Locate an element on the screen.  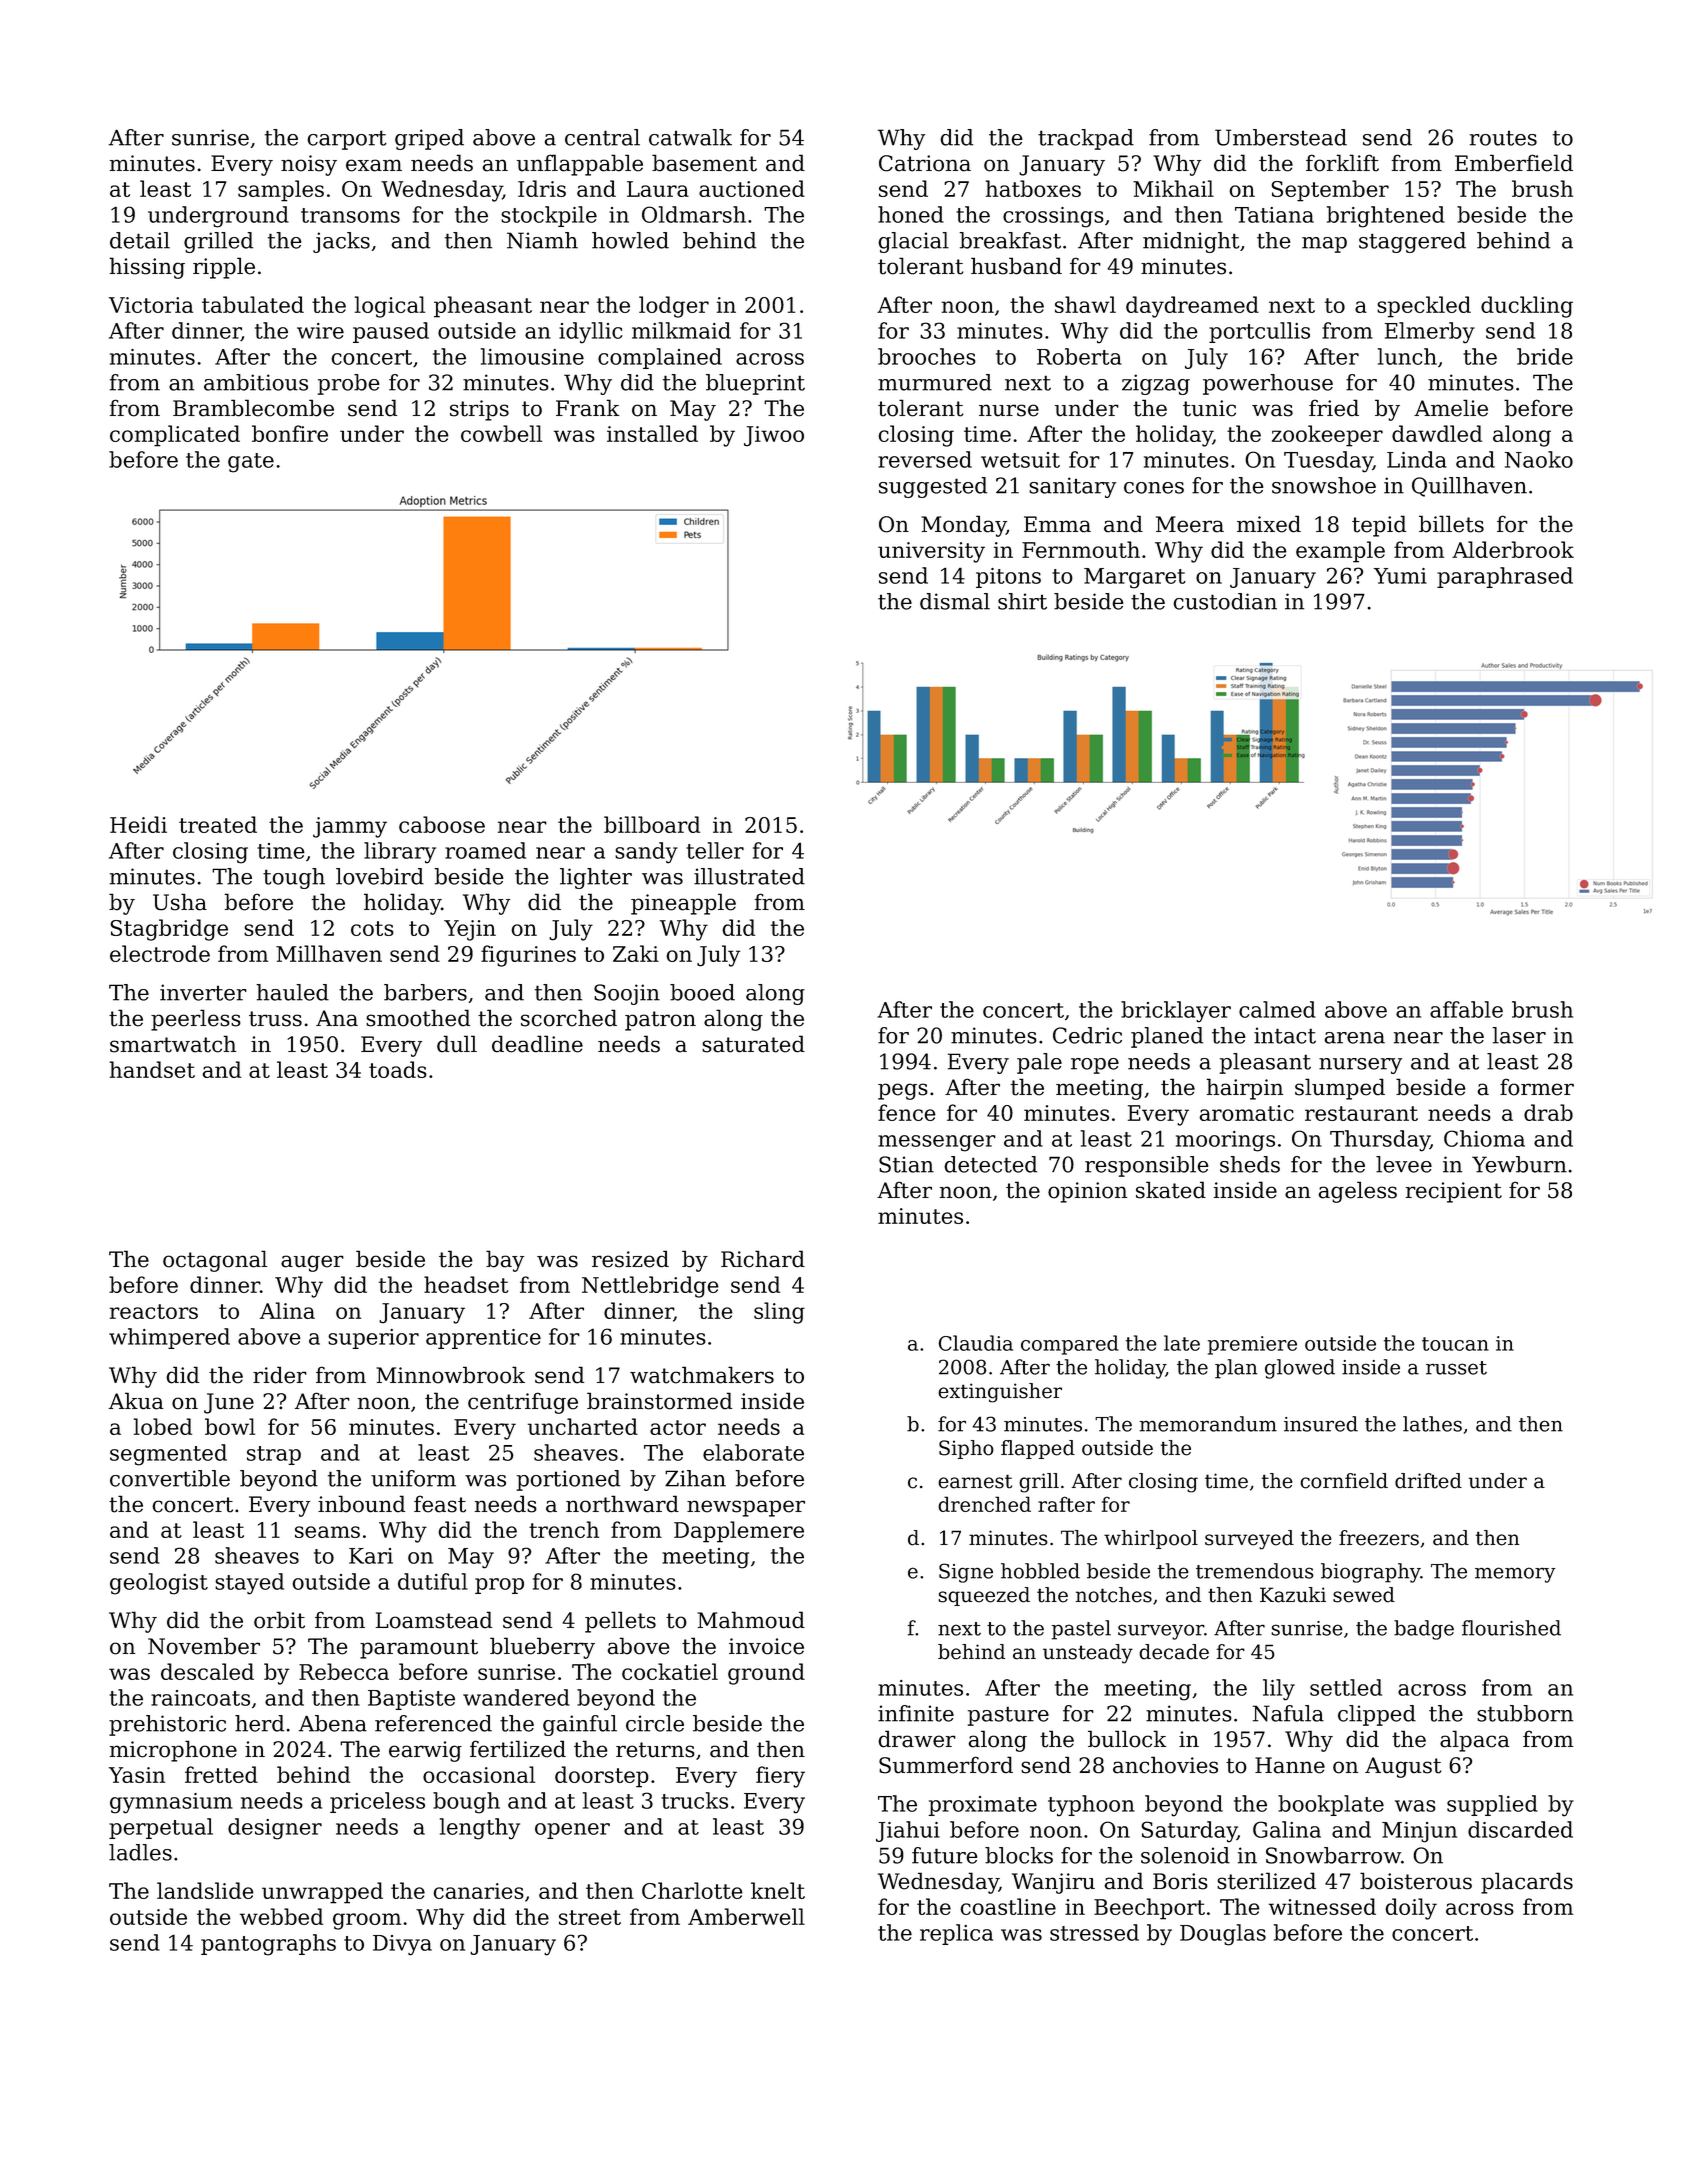
auger is located at coordinates (312, 1263).
